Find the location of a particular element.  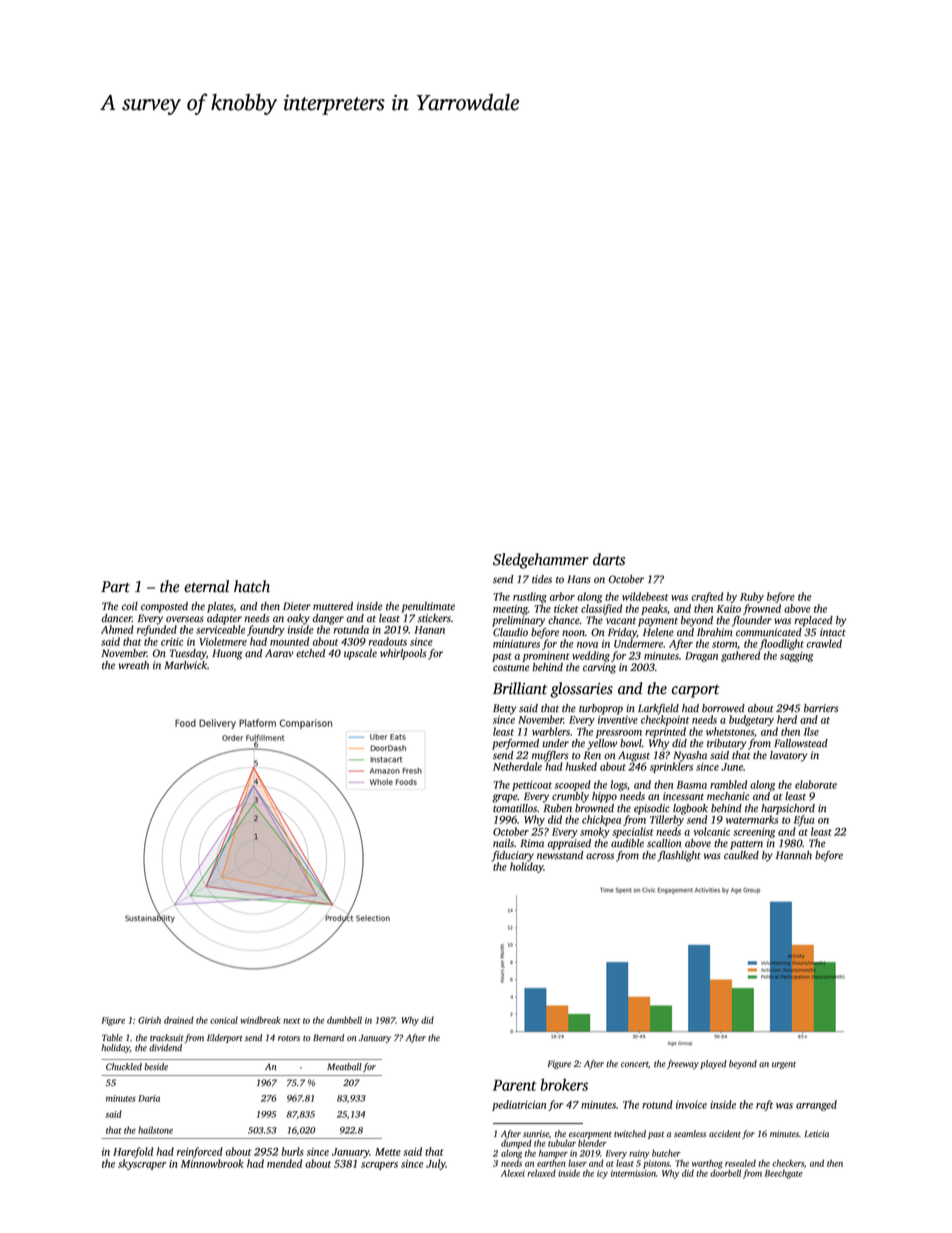

nails is located at coordinates (503, 843).
